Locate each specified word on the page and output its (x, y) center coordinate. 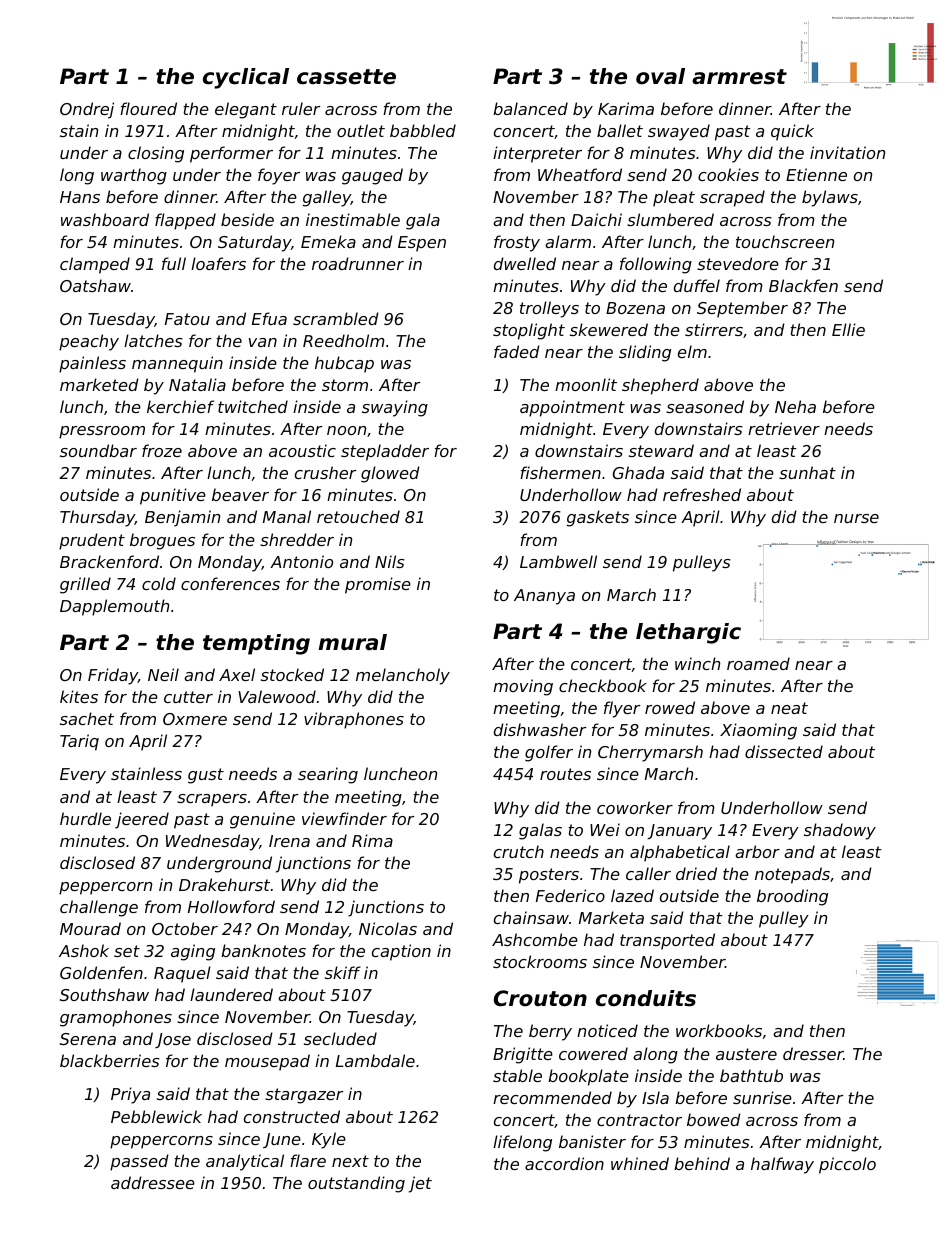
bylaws (830, 198)
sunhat (807, 472)
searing (328, 775)
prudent (92, 541)
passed (139, 1162)
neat (789, 708)
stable (517, 1075)
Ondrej (87, 110)
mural (352, 642)
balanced (530, 108)
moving (523, 687)
